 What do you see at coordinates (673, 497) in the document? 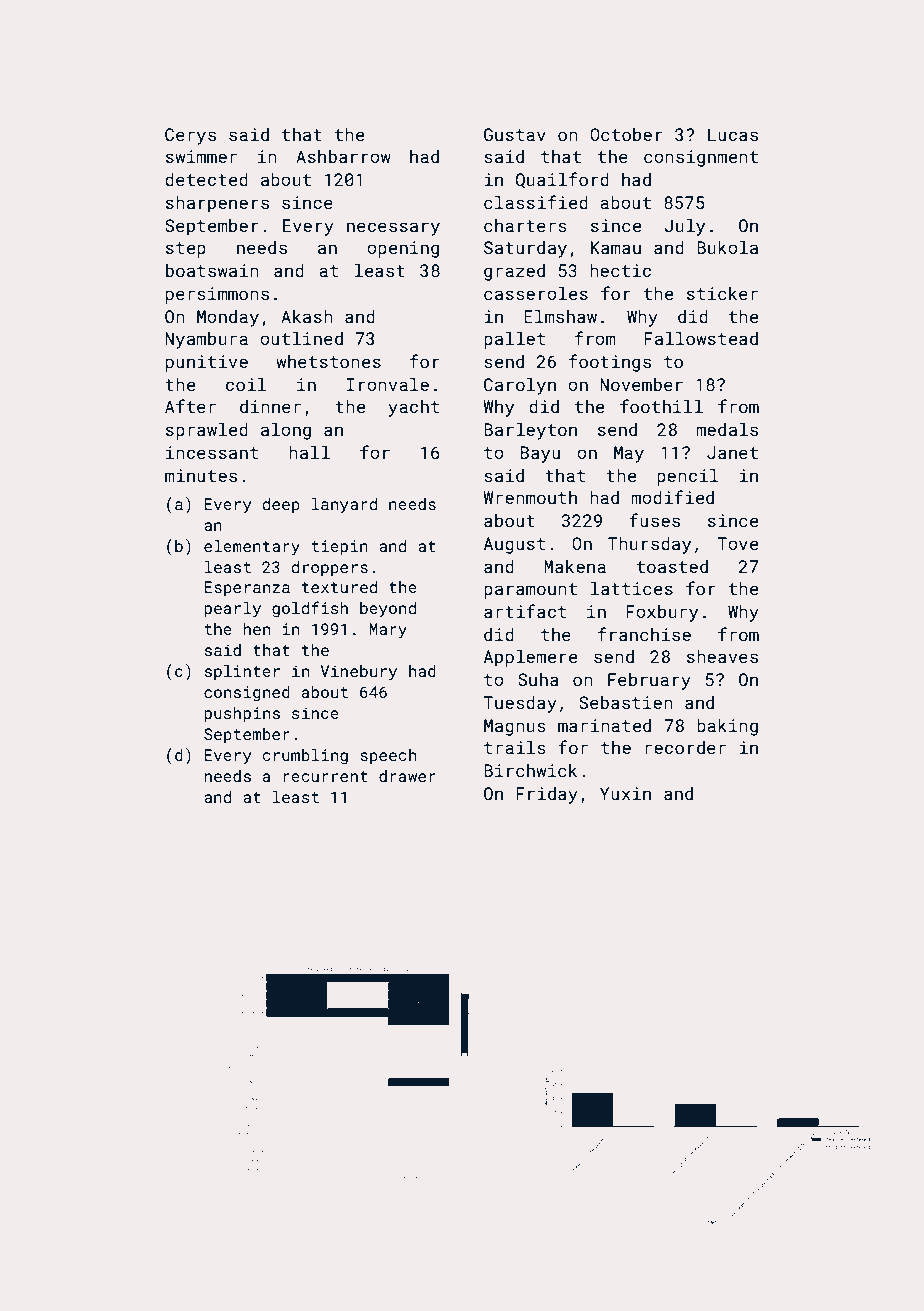
I see `modified` at bounding box center [673, 497].
